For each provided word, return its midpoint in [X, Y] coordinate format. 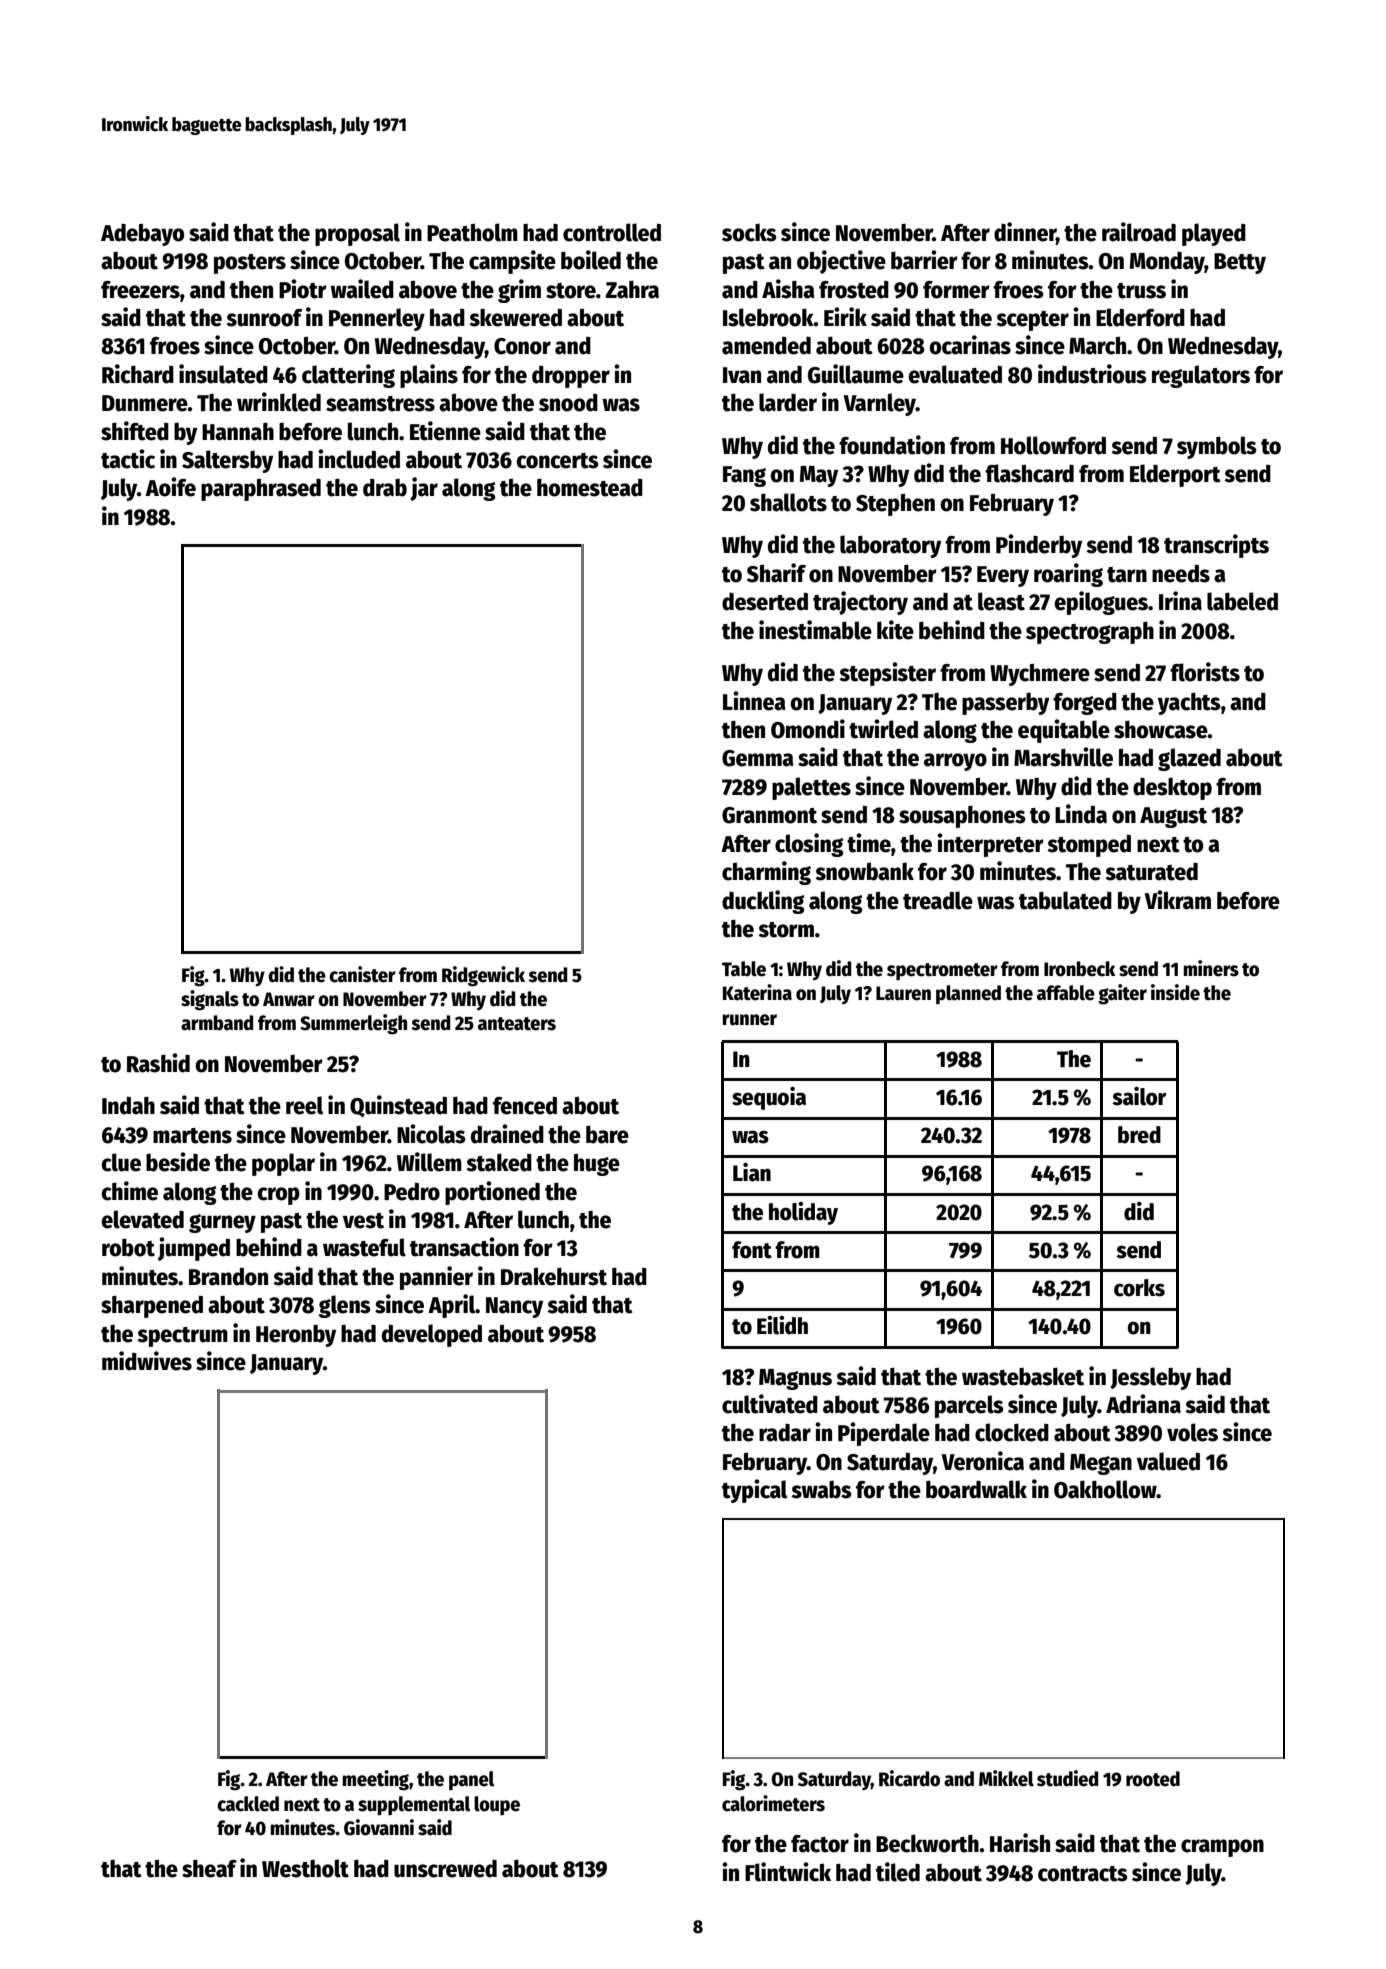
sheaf [209, 1868]
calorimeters [773, 1803]
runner [749, 1020]
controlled [612, 232]
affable [1066, 993]
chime [130, 1191]
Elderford [1140, 317]
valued [1168, 1461]
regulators [1201, 376]
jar [424, 489]
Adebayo [142, 235]
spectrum [182, 1337]
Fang [744, 476]
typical [754, 1491]
